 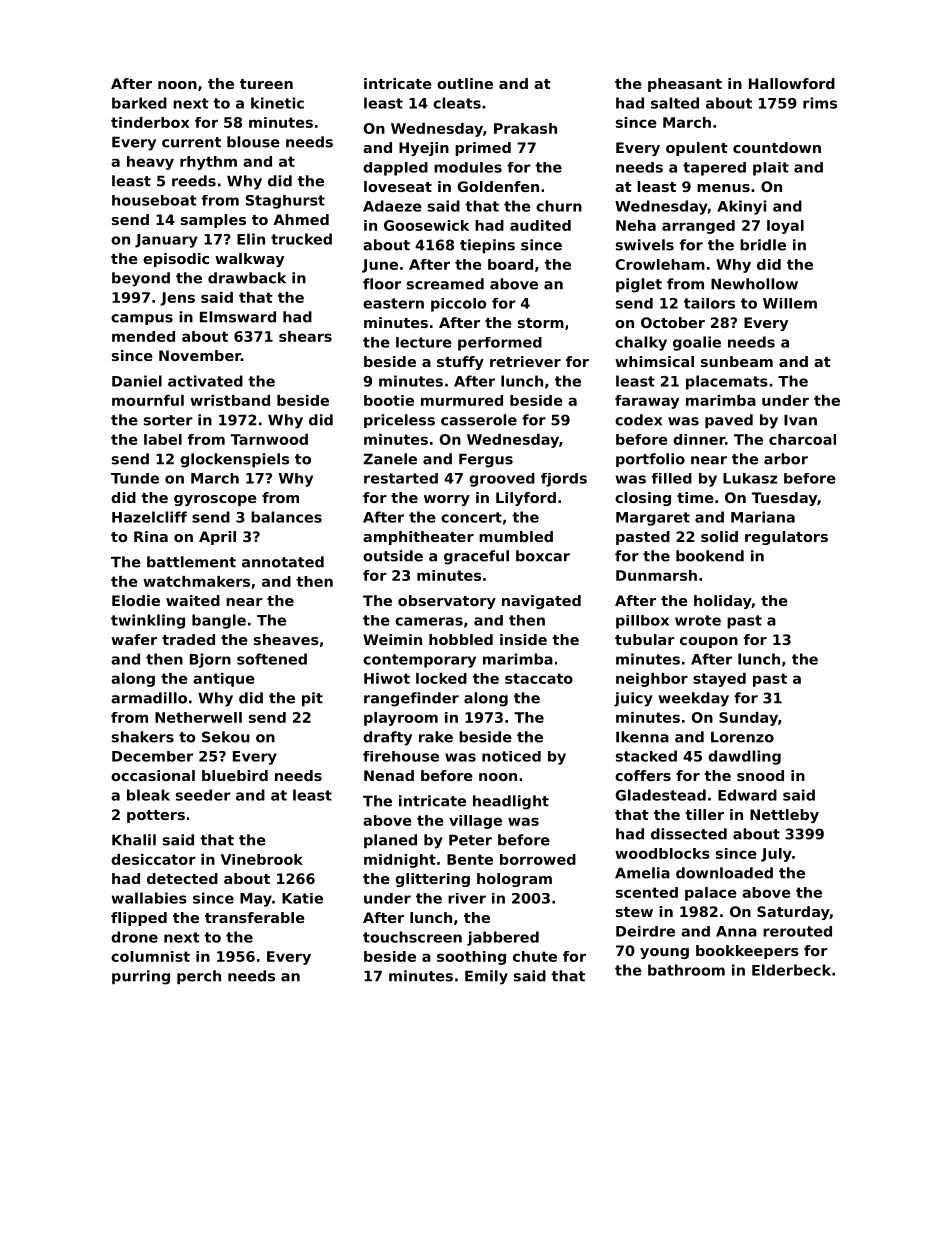 I want to click on Emily, so click(x=486, y=977).
